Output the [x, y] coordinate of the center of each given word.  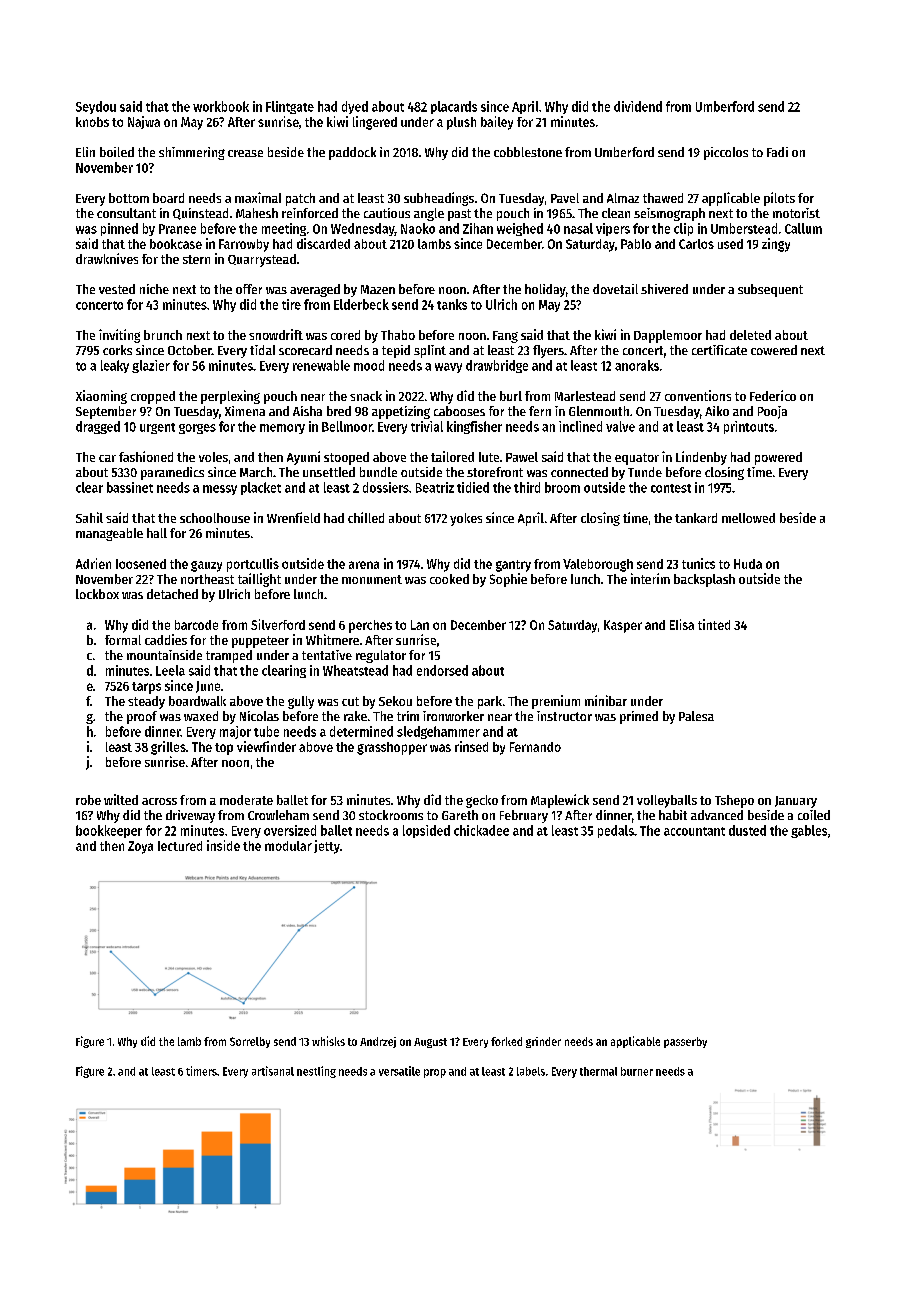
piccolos [726, 153]
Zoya [140, 847]
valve [620, 426]
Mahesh [257, 213]
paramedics [172, 473]
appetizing [401, 412]
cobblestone [528, 152]
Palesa [696, 716]
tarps [146, 688]
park [490, 702]
